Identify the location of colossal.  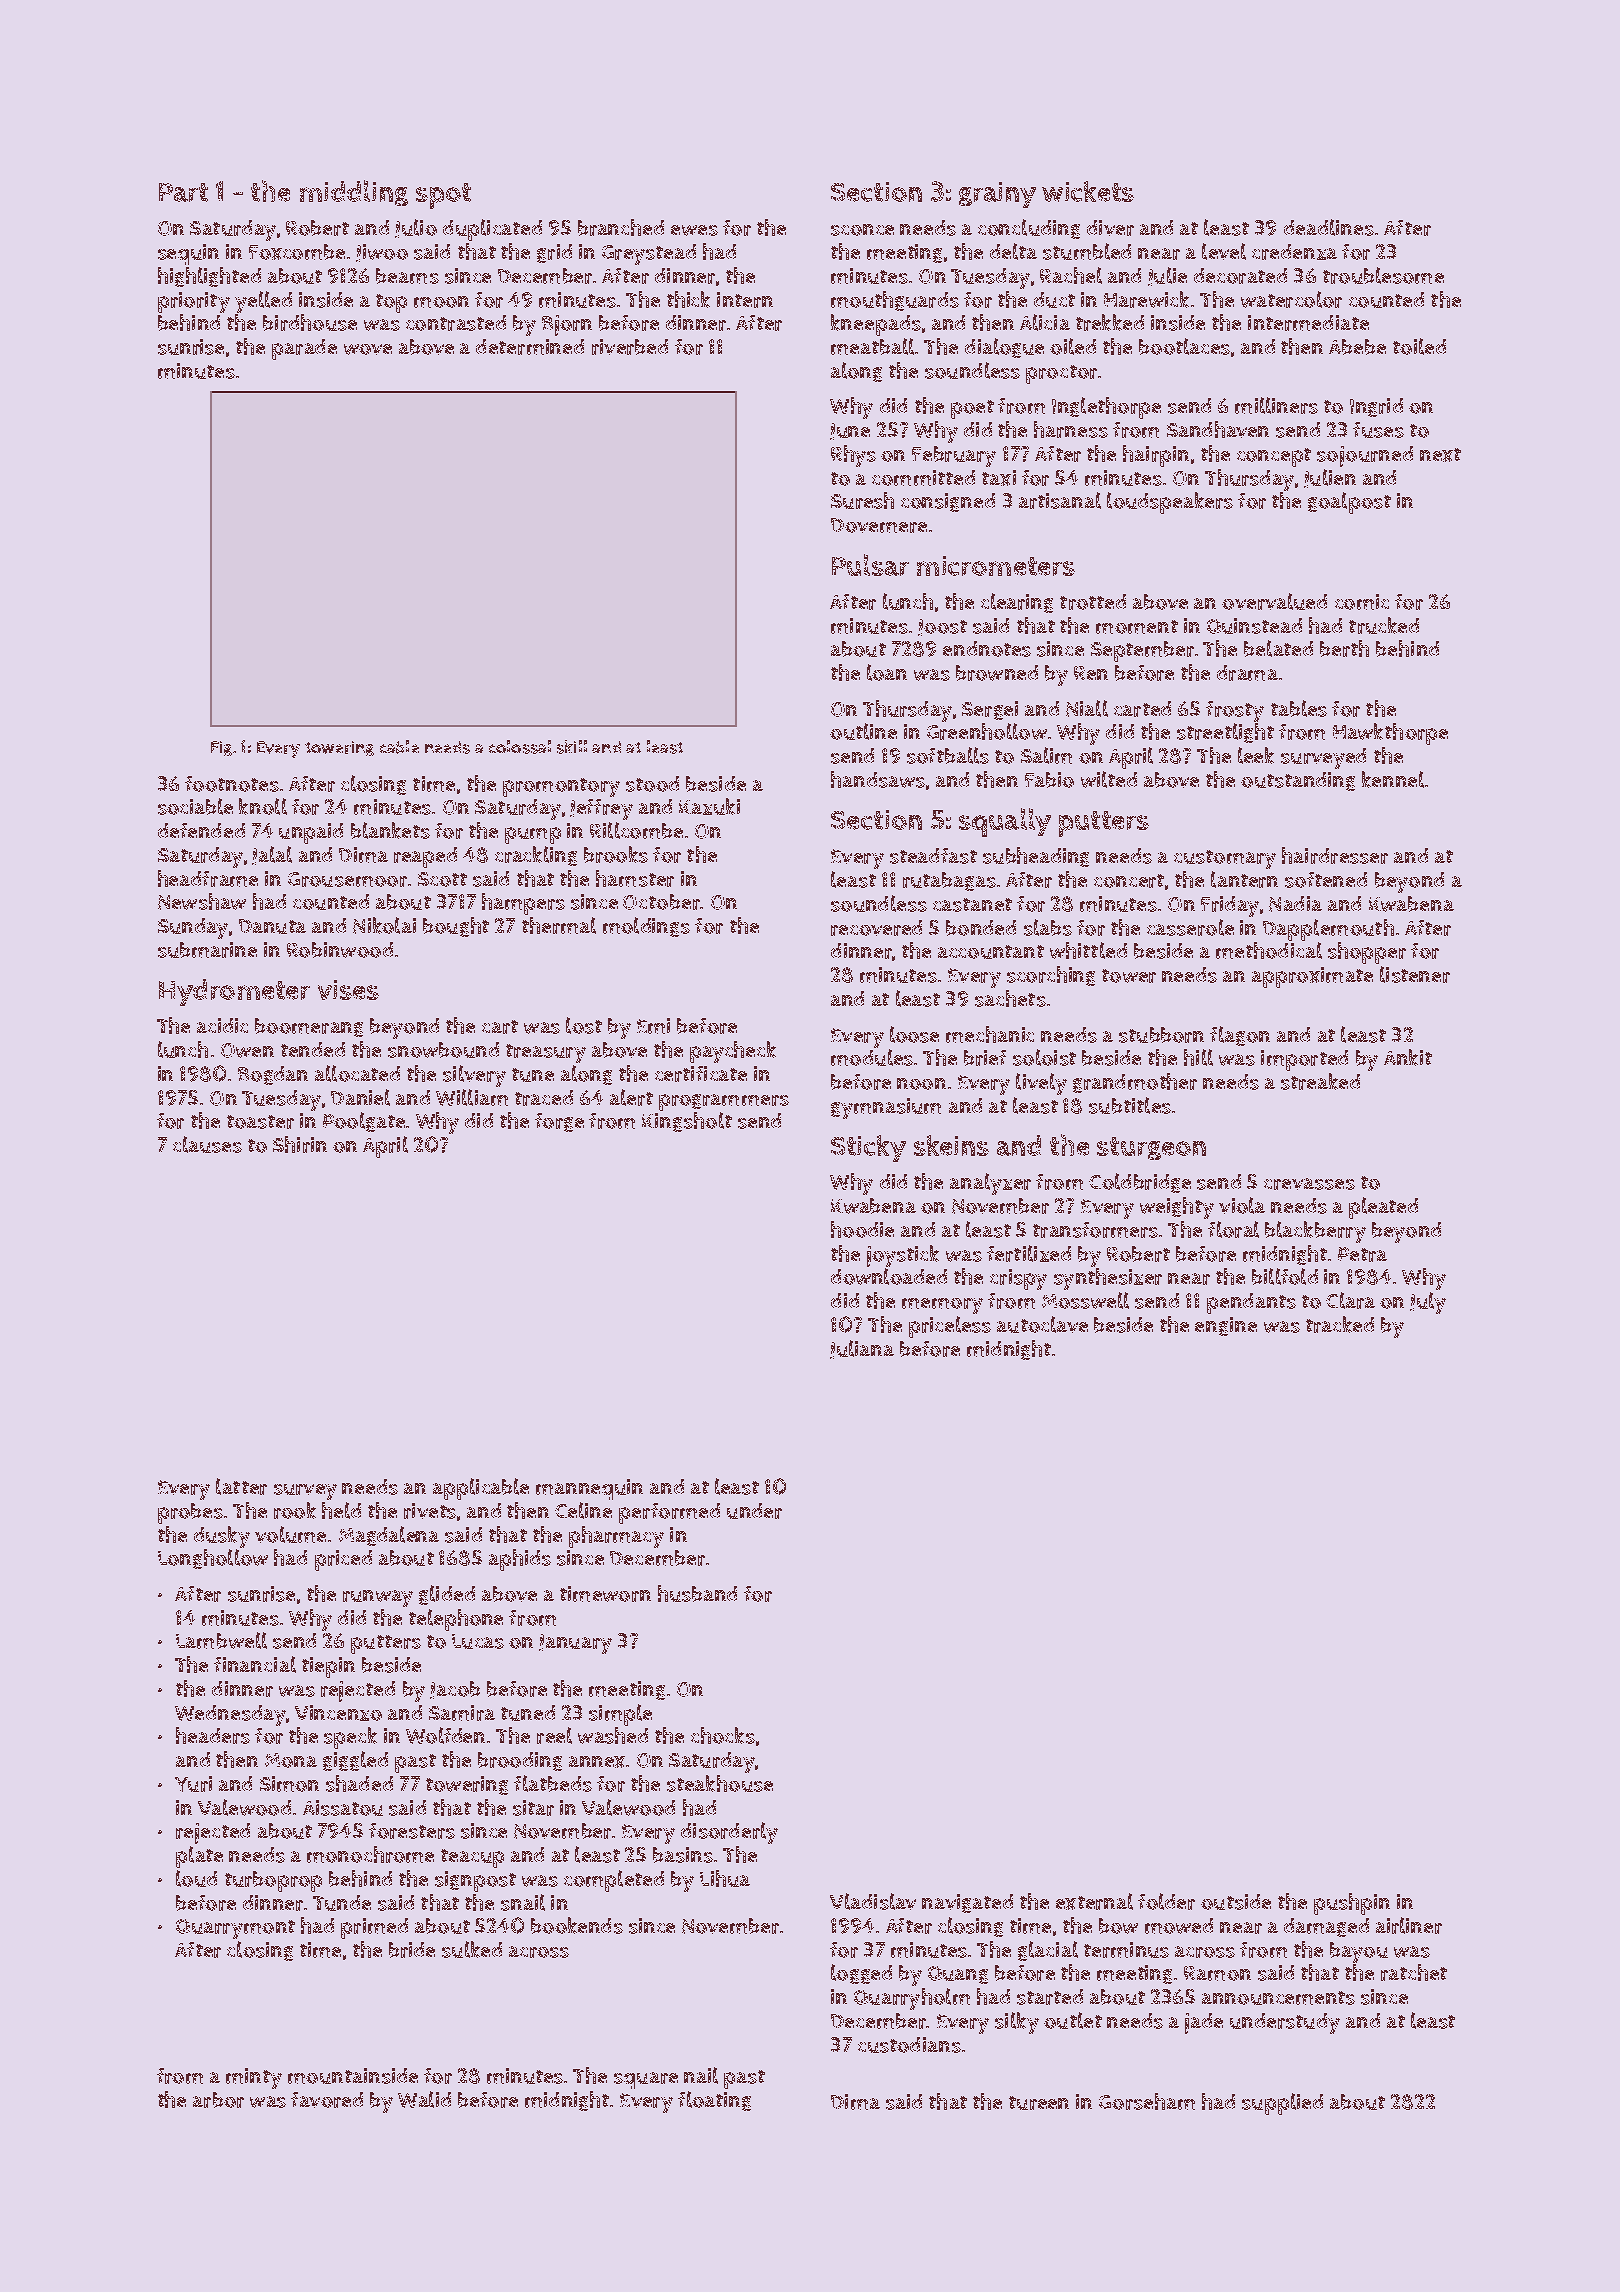
(520, 747).
